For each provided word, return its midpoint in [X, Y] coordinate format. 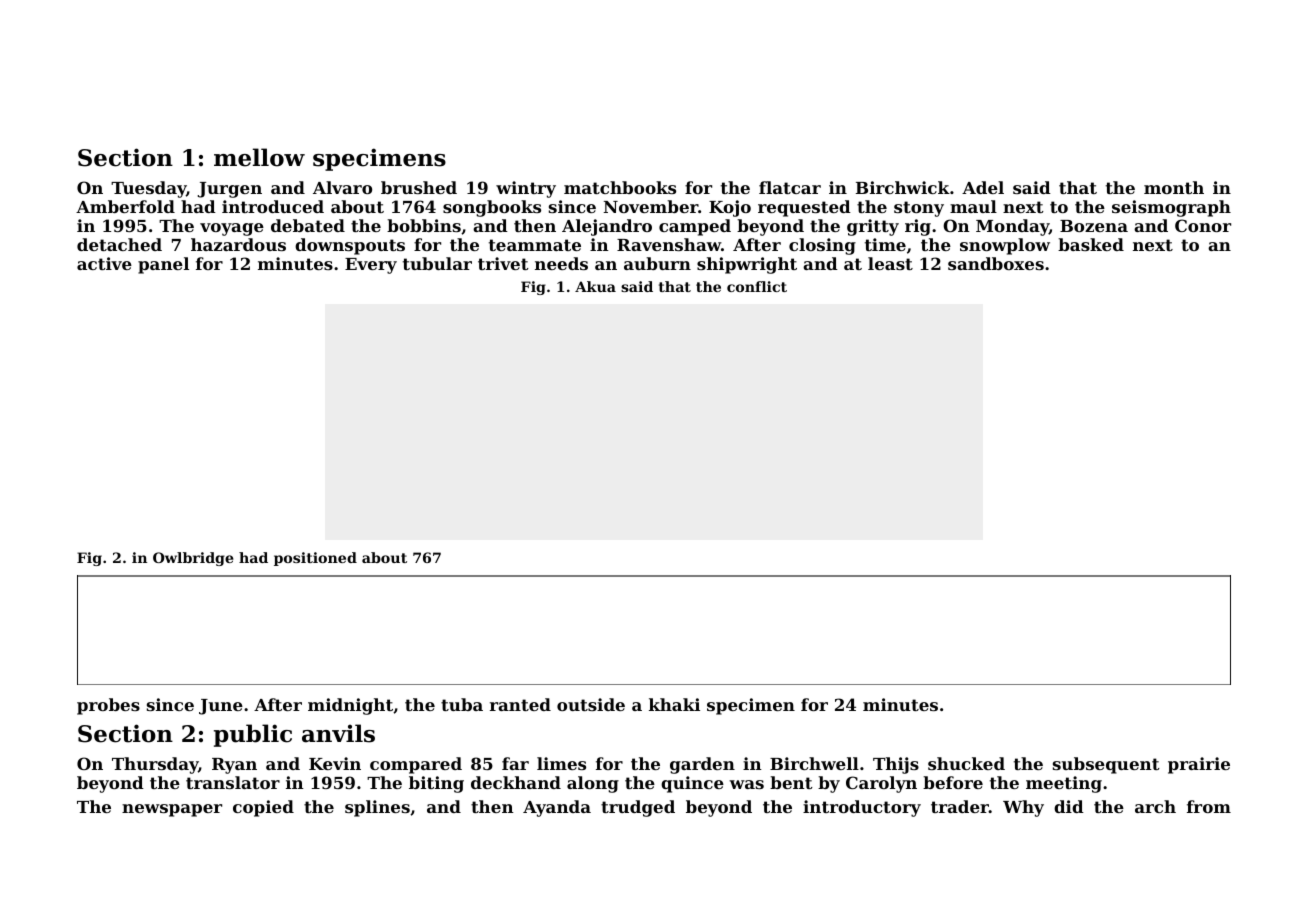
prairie [1199, 765]
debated [308, 225]
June [221, 707]
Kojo [730, 208]
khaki [674, 704]
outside [591, 704]
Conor [1203, 225]
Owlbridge [193, 559]
